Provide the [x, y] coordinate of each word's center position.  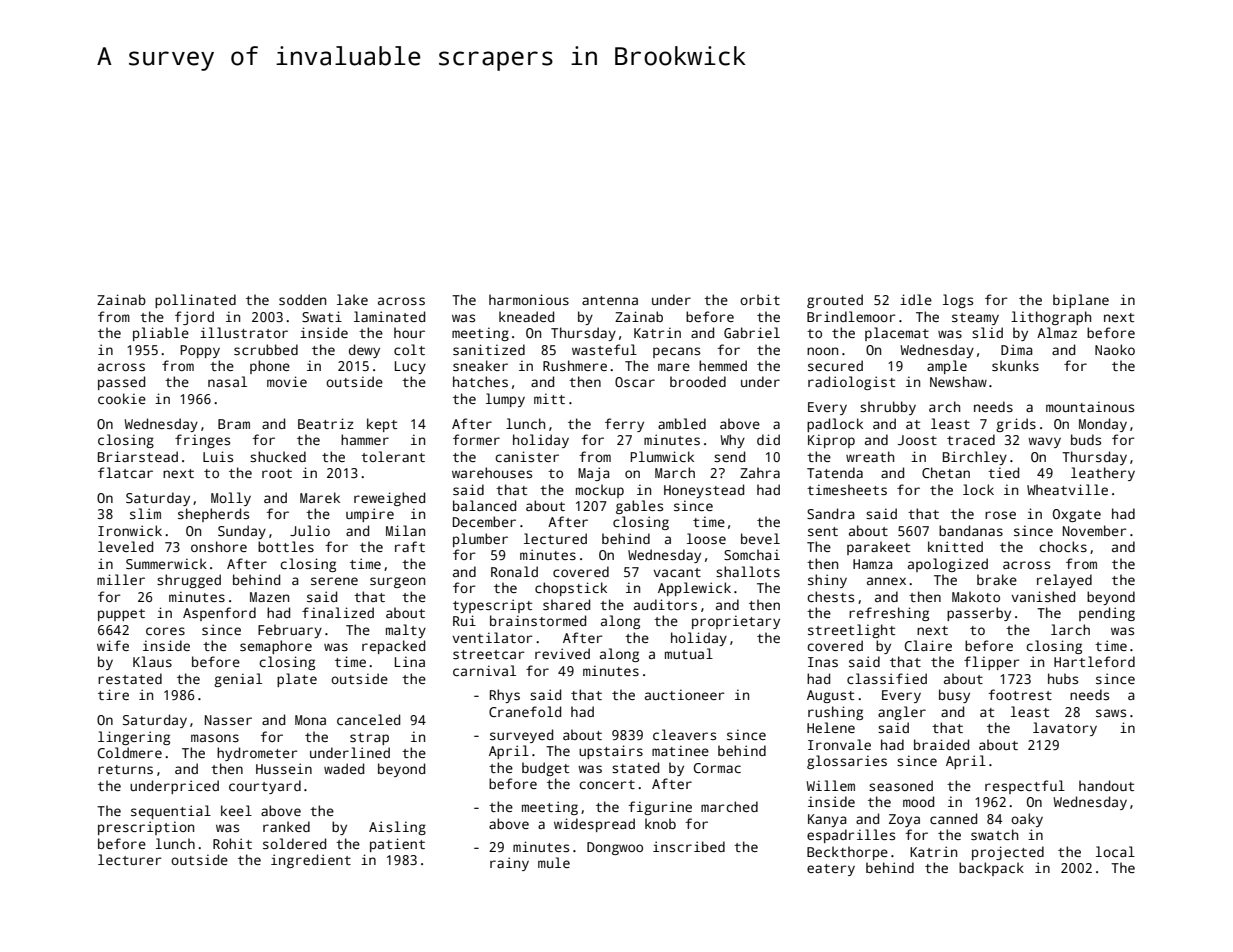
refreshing [889, 614]
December [484, 521]
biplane [1081, 301]
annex [886, 581]
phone [270, 367]
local [1115, 851]
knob [660, 823]
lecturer [130, 859]
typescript [492, 606]
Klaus [152, 661]
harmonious [529, 299]
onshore [219, 546]
